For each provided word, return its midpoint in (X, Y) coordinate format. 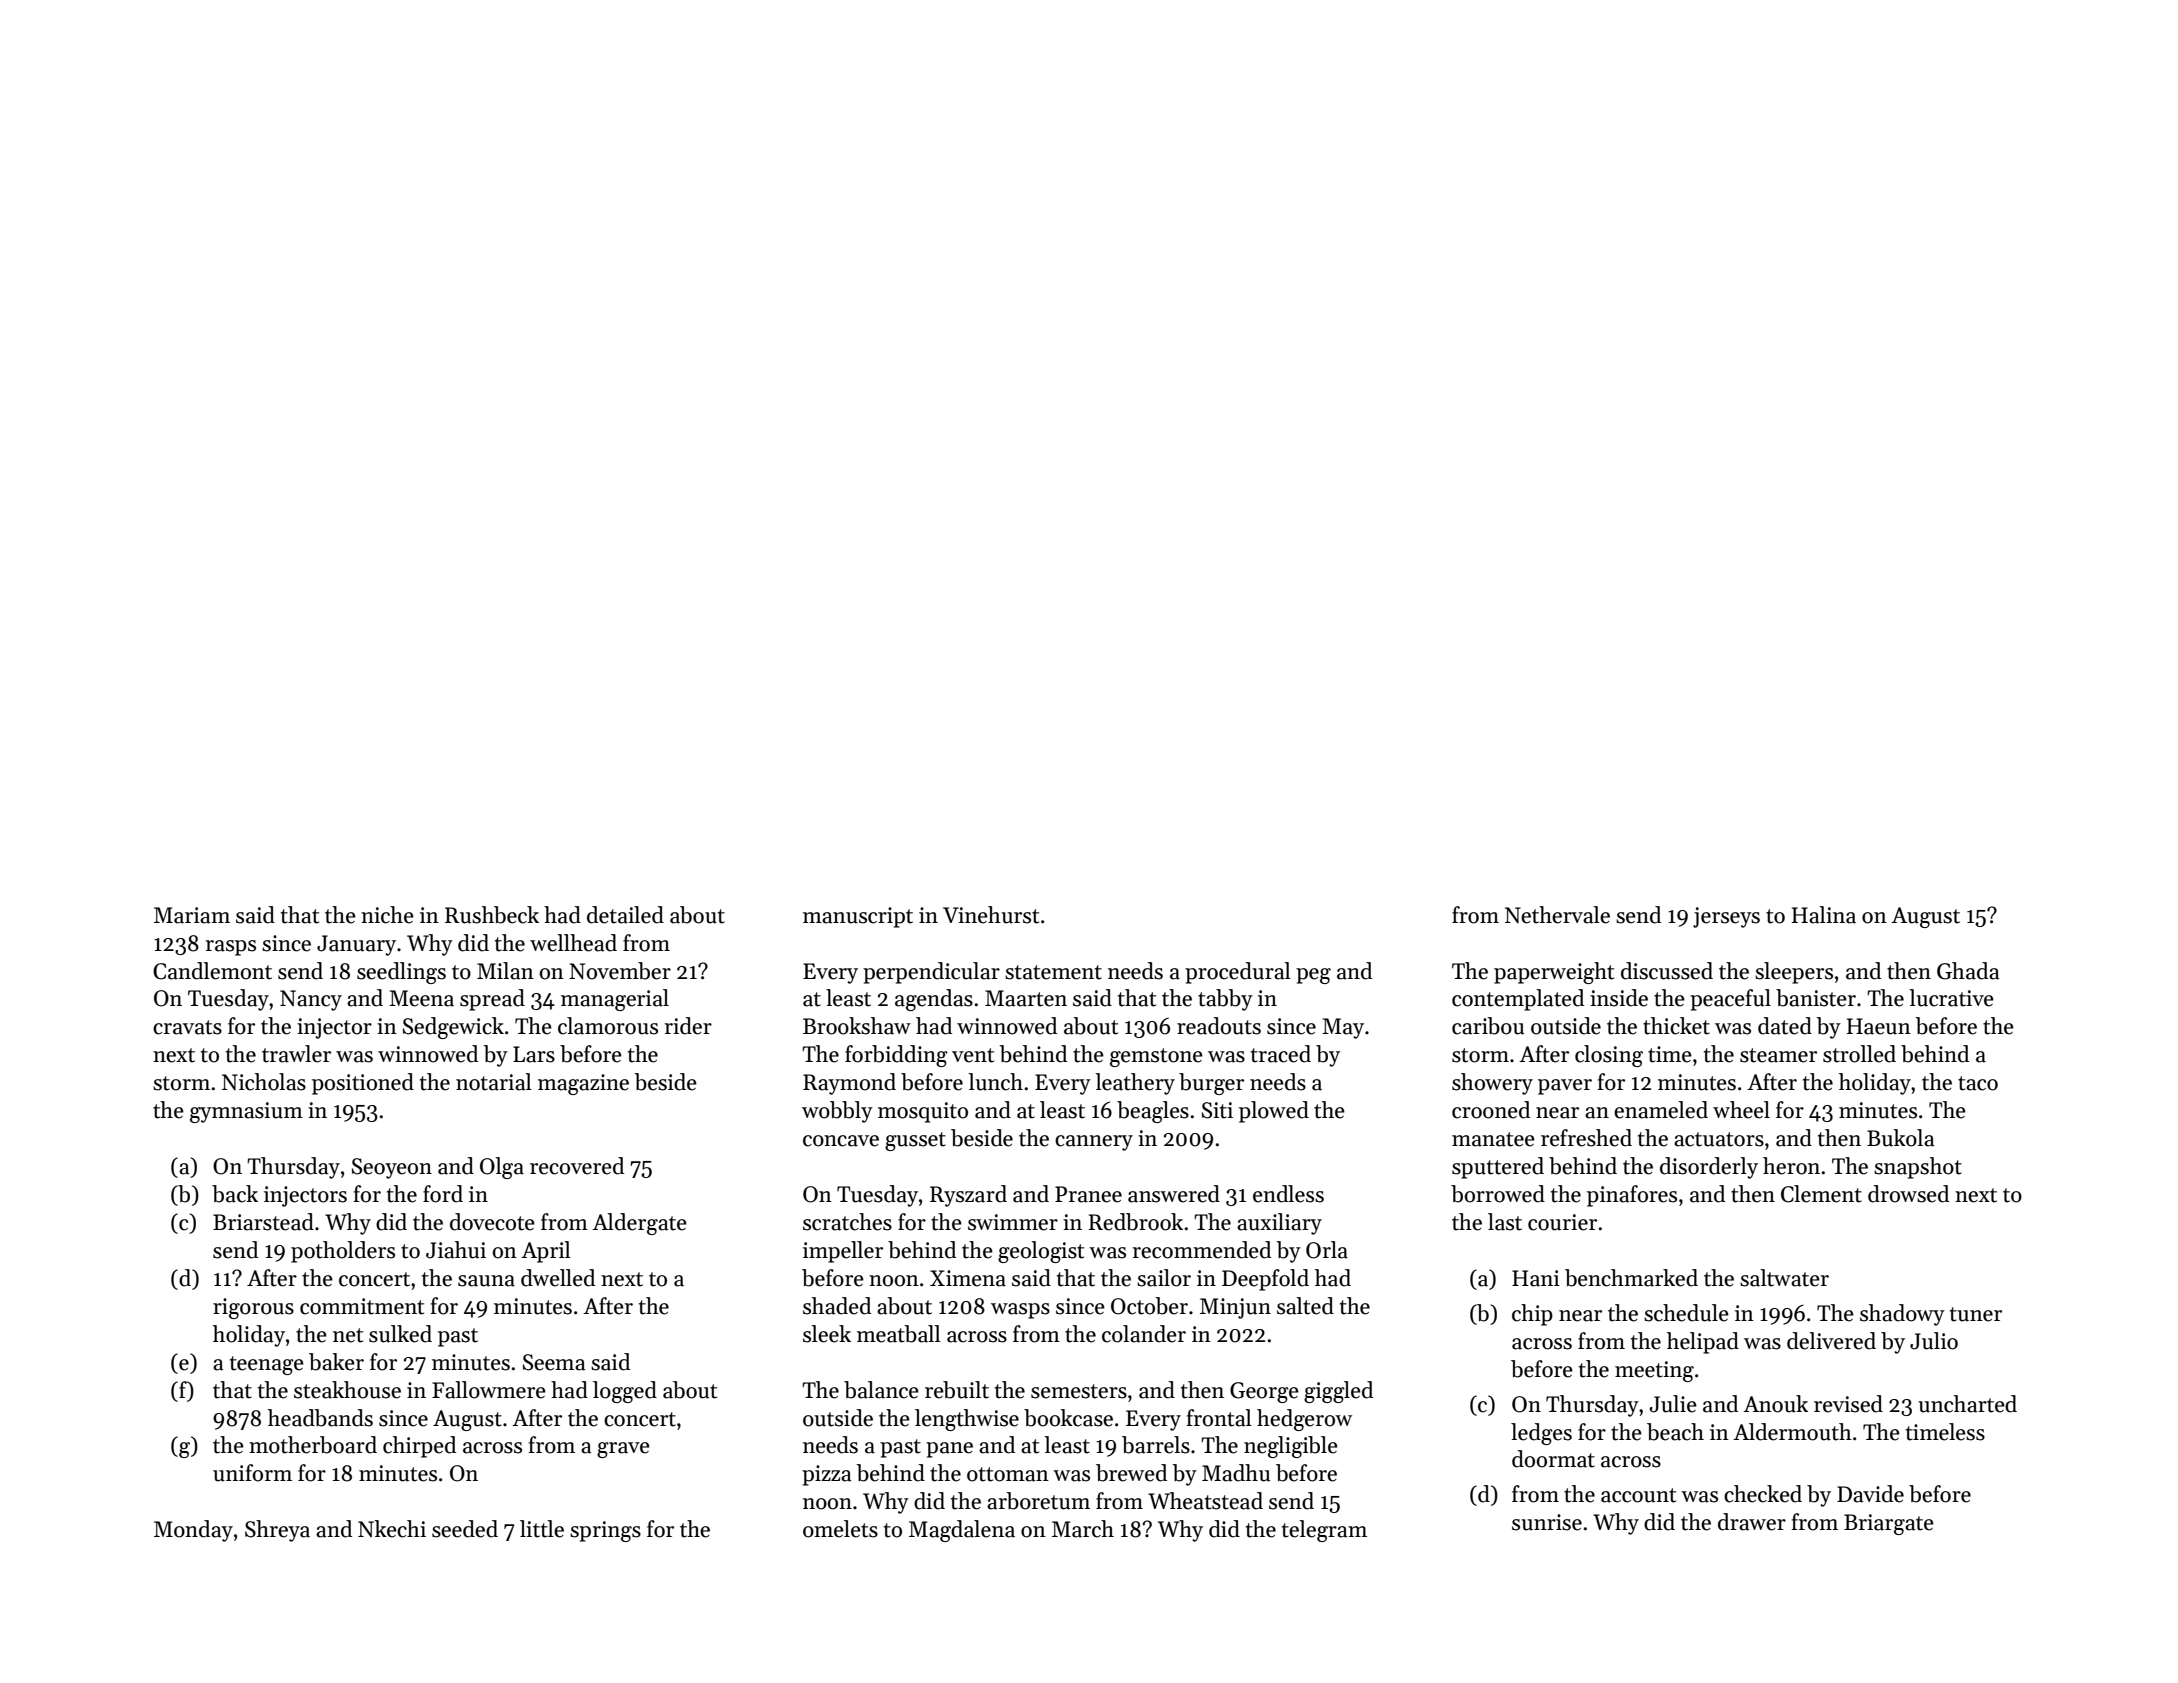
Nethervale (1557, 915)
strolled (1859, 1054)
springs (605, 1531)
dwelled (558, 1278)
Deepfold (1265, 1280)
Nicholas (264, 1082)
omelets (840, 1529)
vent (973, 1055)
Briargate (1889, 1524)
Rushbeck (492, 915)
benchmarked (1631, 1278)
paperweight (1554, 973)
